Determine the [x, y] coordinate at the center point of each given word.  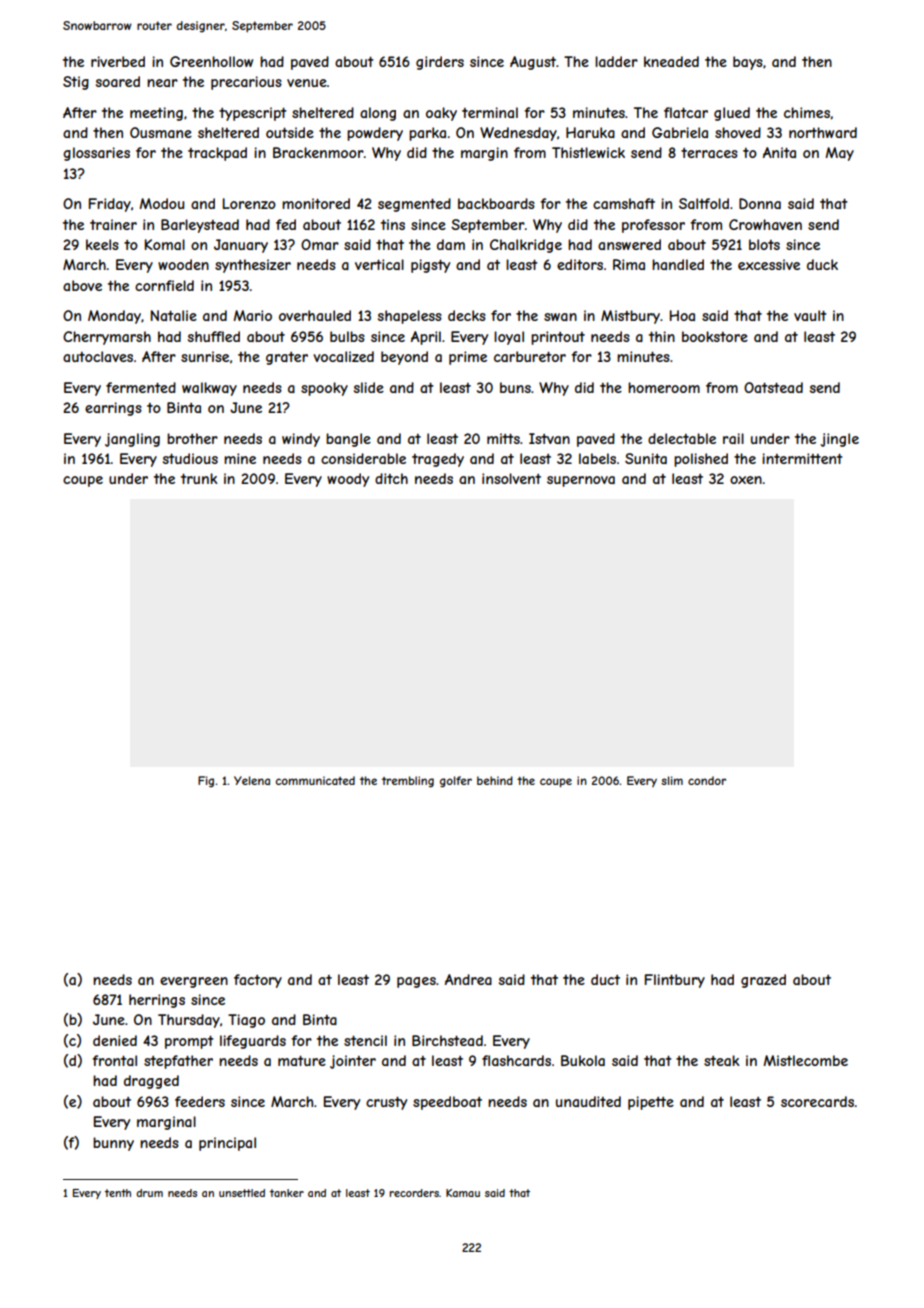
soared [118, 81]
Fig [206, 781]
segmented [414, 205]
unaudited [588, 1101]
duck [822, 264]
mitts [503, 438]
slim [672, 780]
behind [495, 780]
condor [707, 780]
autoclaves [98, 356]
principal [227, 1144]
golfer [456, 781]
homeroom [664, 387]
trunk [199, 478]
